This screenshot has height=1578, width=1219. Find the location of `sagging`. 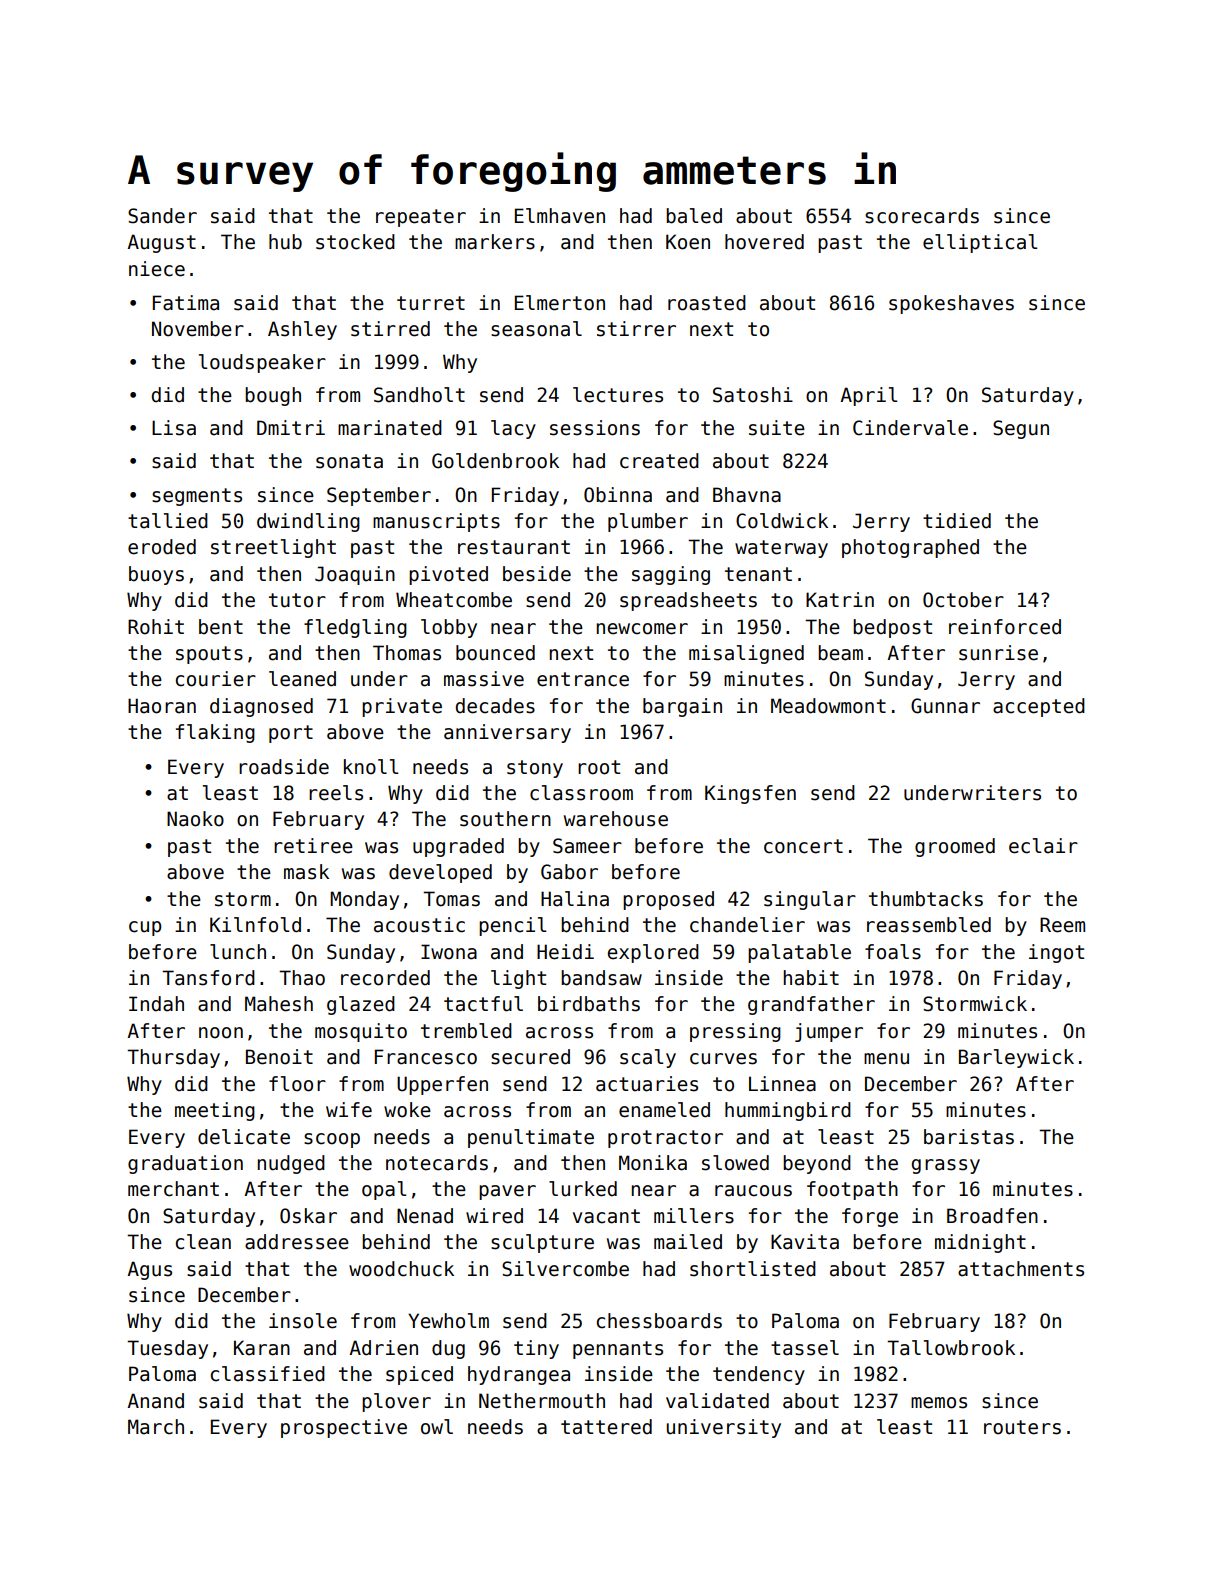

sagging is located at coordinates (671, 575).
